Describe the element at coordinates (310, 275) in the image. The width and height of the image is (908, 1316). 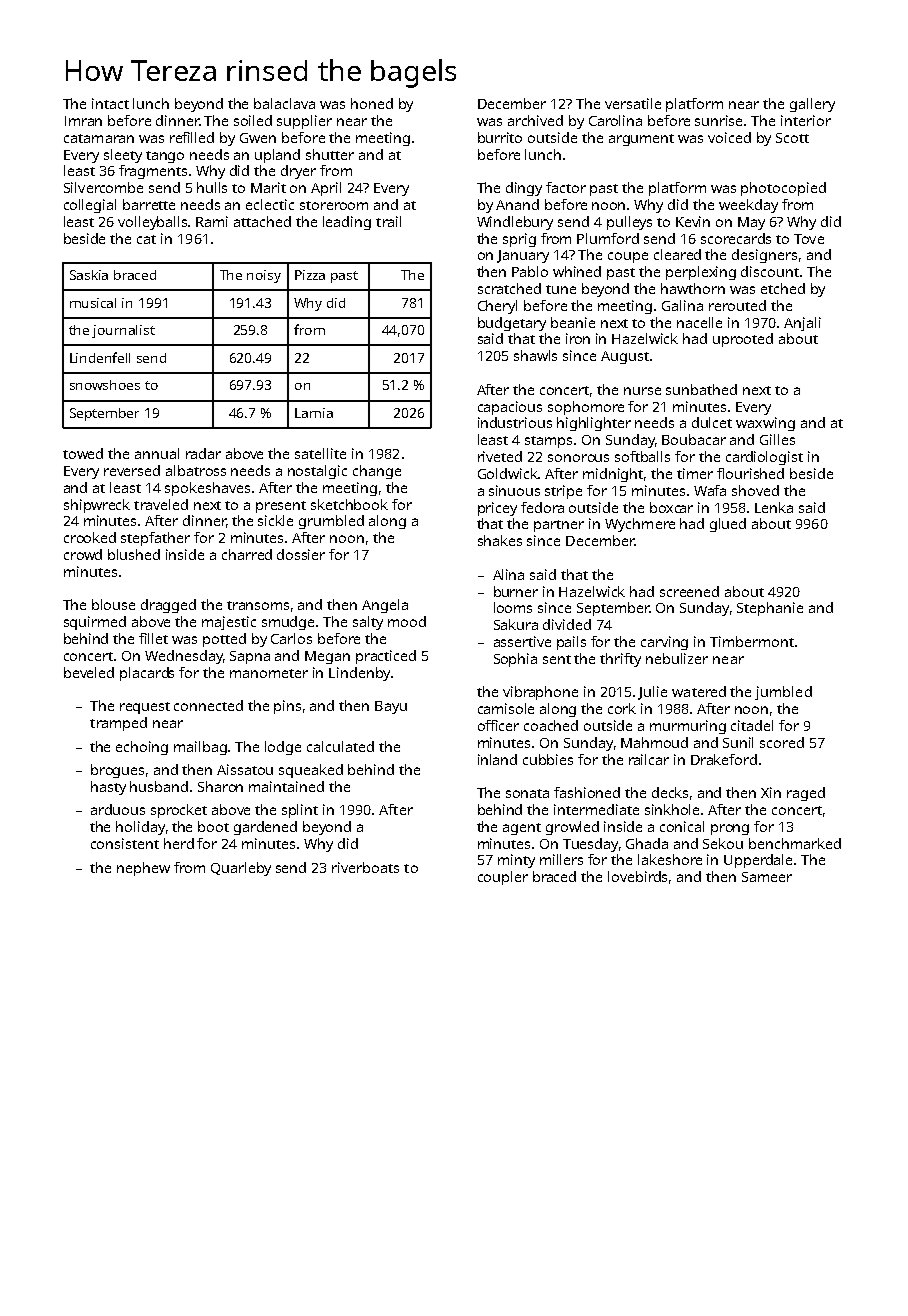
I see `Pizza` at that location.
